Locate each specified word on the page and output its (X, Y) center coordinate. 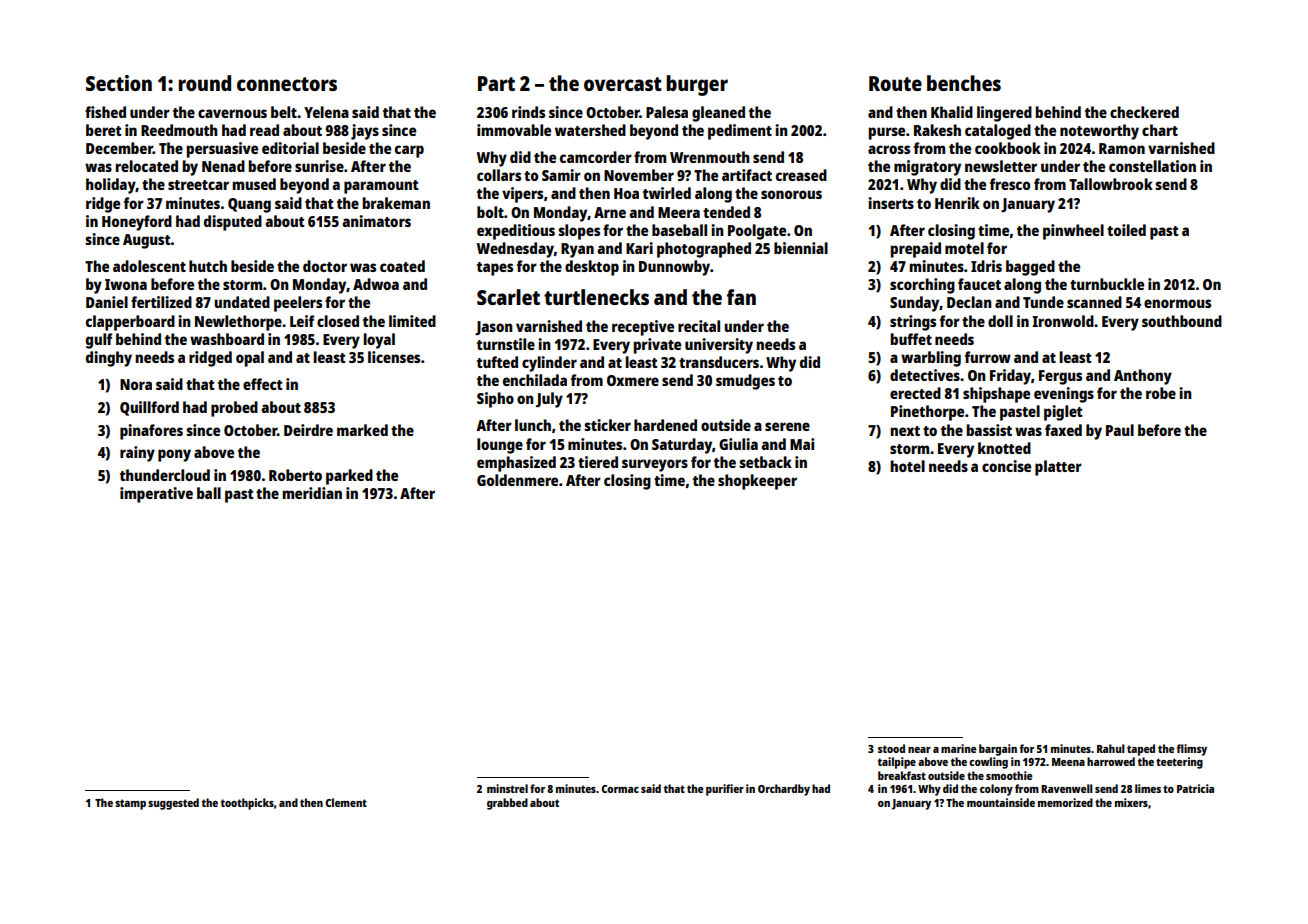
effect (263, 384)
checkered (1144, 112)
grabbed (507, 804)
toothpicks (247, 804)
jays (365, 132)
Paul (1120, 430)
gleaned (718, 114)
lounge (500, 446)
